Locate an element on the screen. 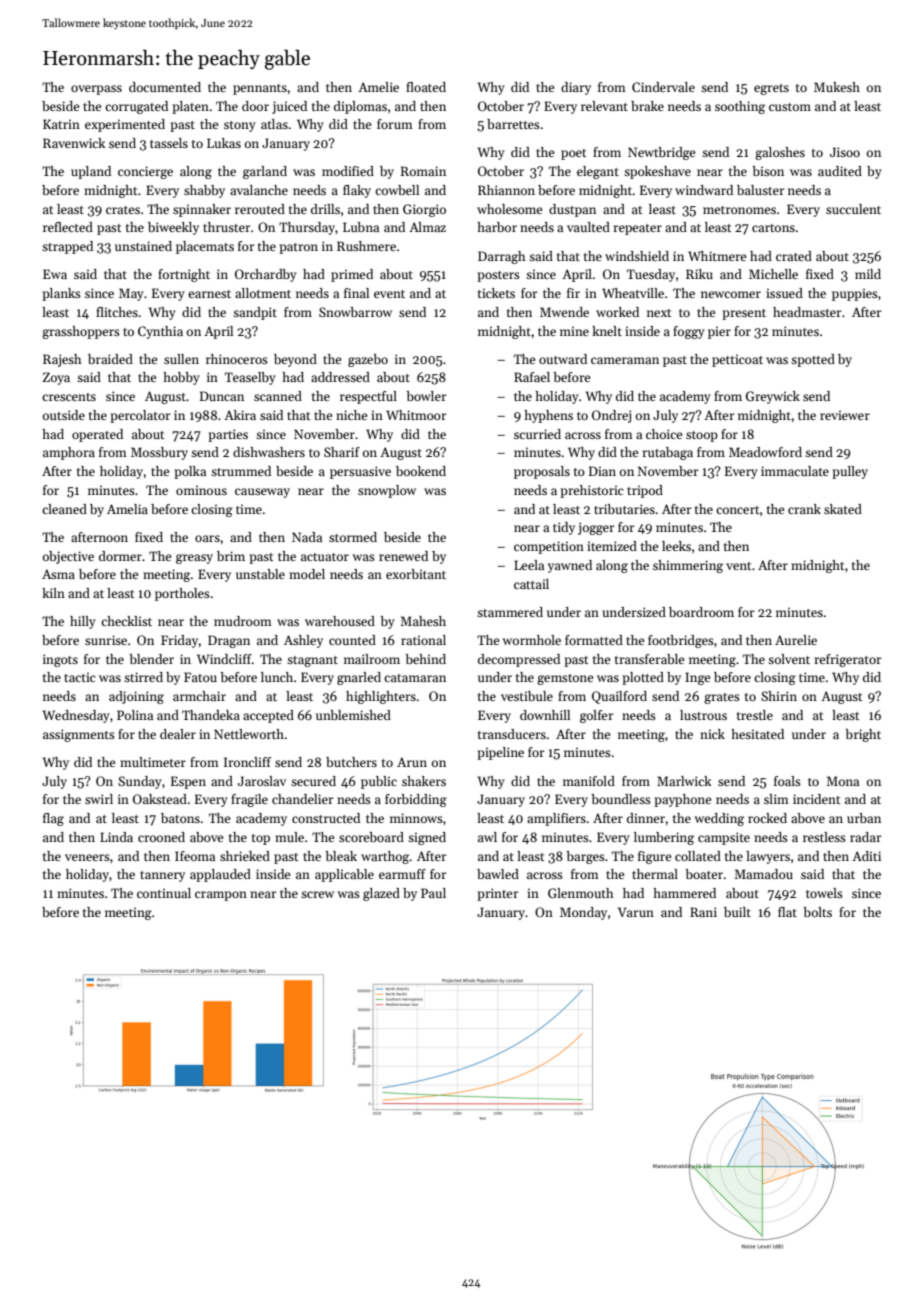 The width and height of the screenshot is (924, 1308). Aurelie is located at coordinates (796, 640).
